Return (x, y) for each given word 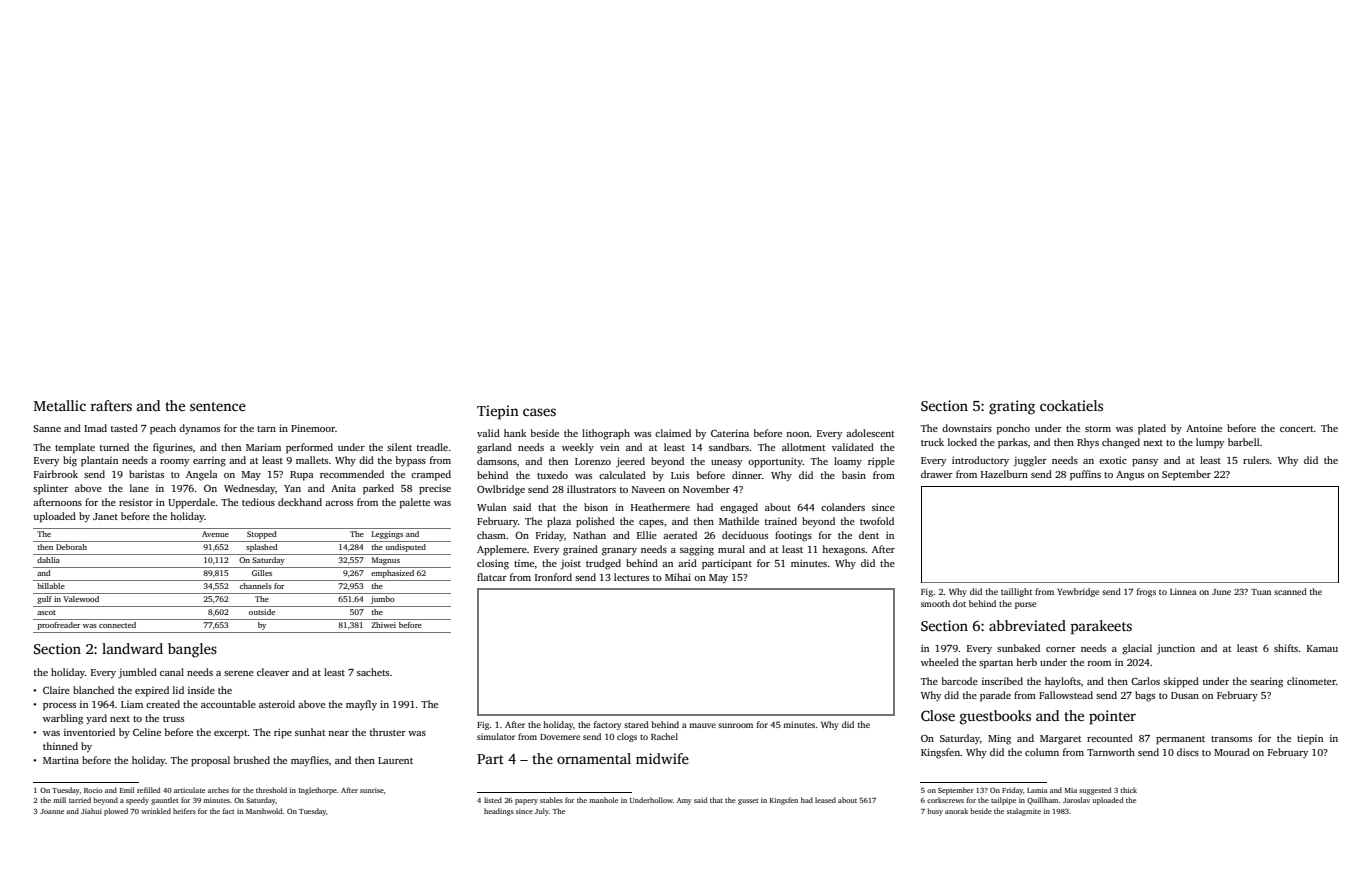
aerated (680, 535)
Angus (1130, 476)
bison (596, 507)
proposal (210, 761)
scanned (1290, 591)
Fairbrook (56, 474)
